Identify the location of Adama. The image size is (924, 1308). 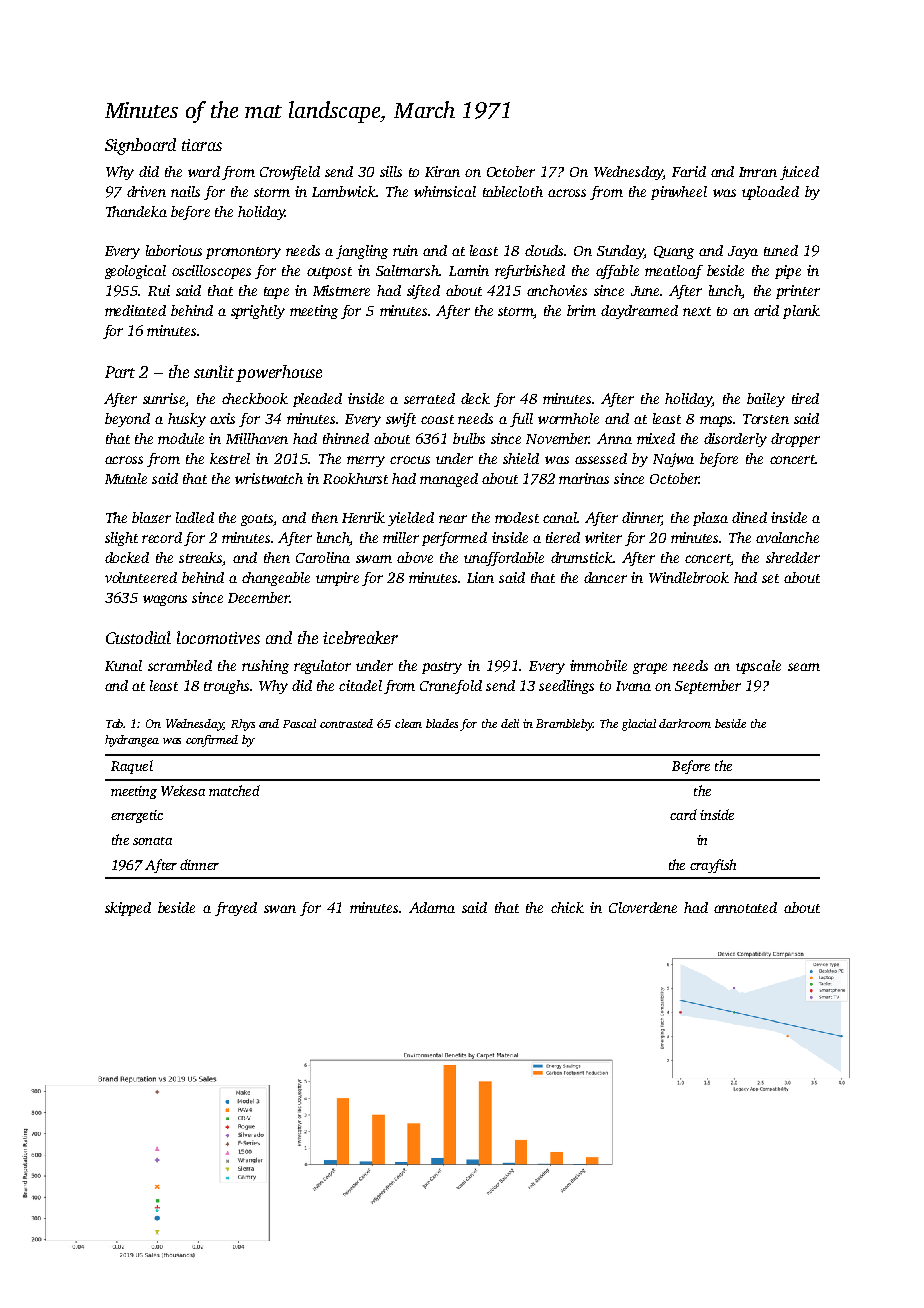
(432, 907).
